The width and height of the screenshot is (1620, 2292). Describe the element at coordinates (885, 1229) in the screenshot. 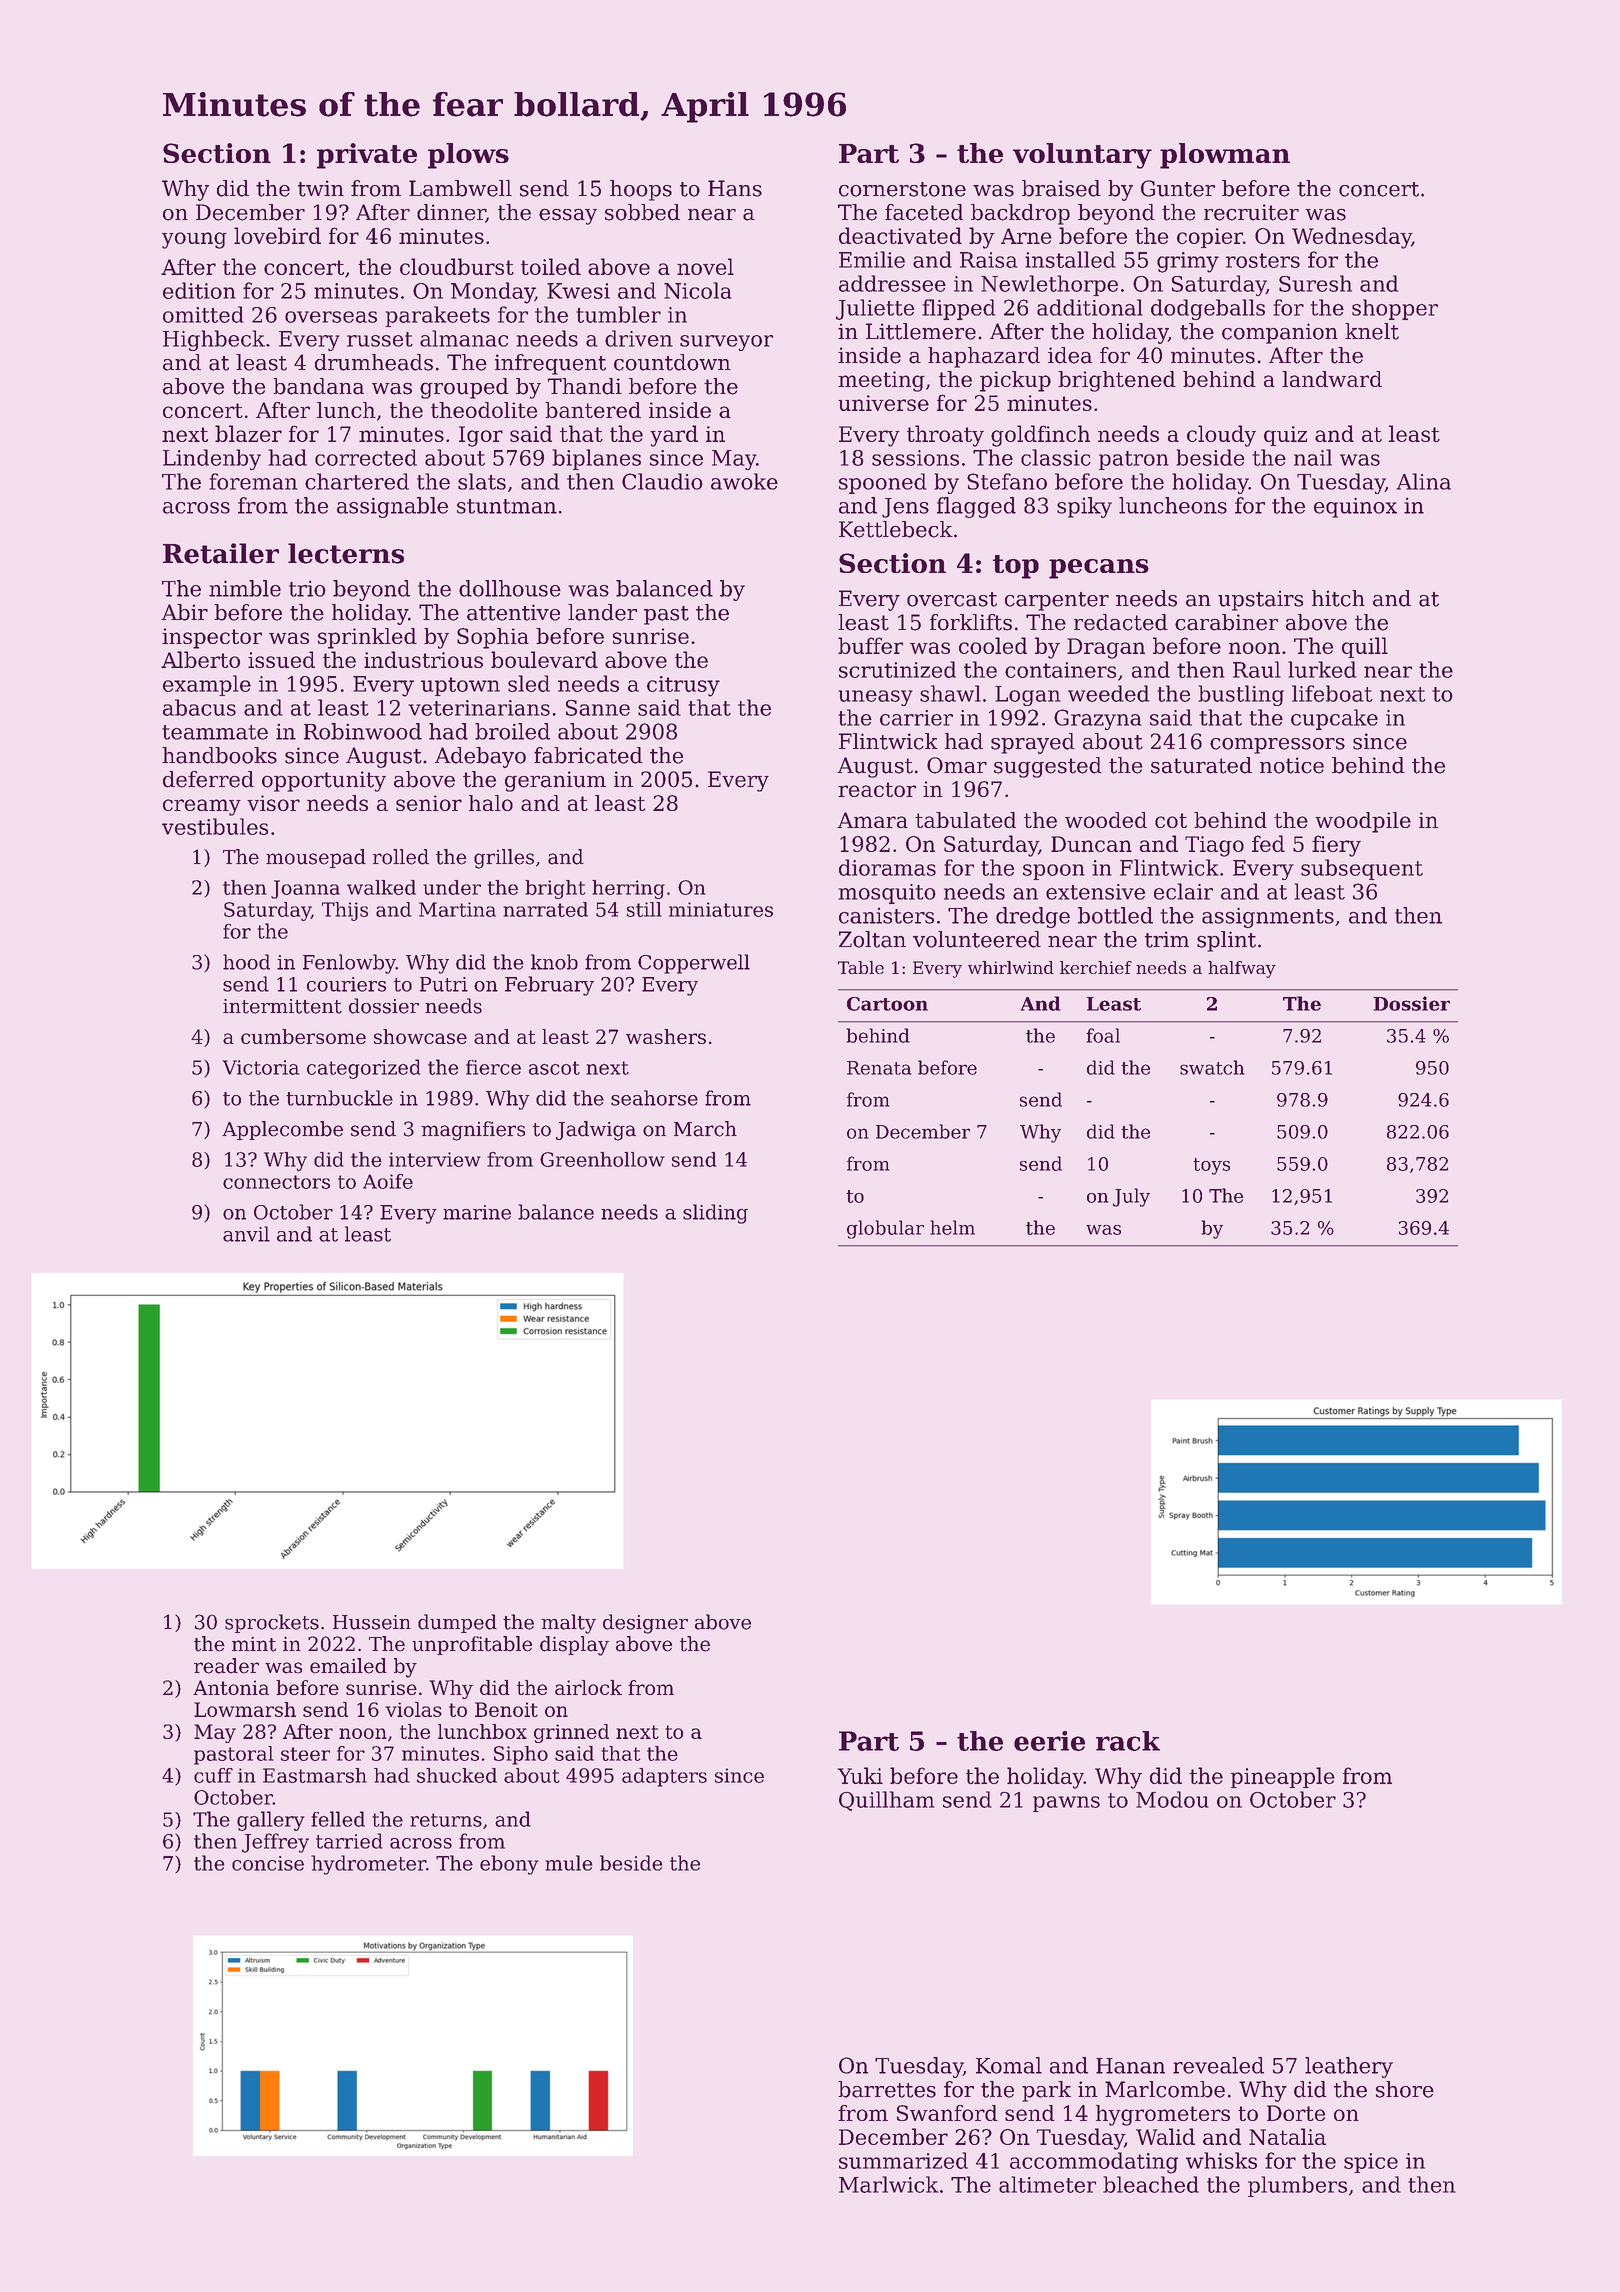

I see `globular` at that location.
